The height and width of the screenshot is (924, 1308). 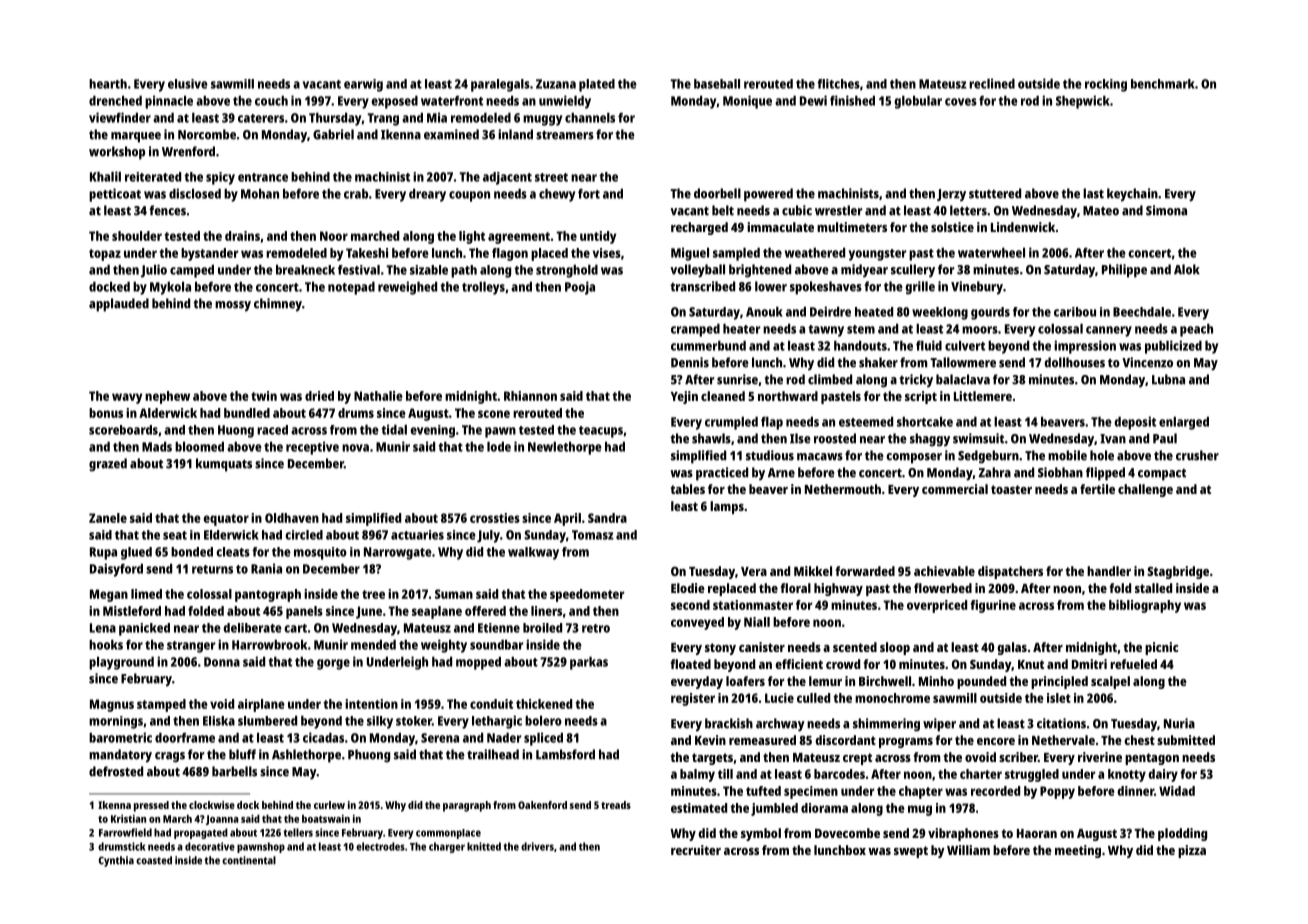 I want to click on Shepwick, so click(x=1083, y=102).
